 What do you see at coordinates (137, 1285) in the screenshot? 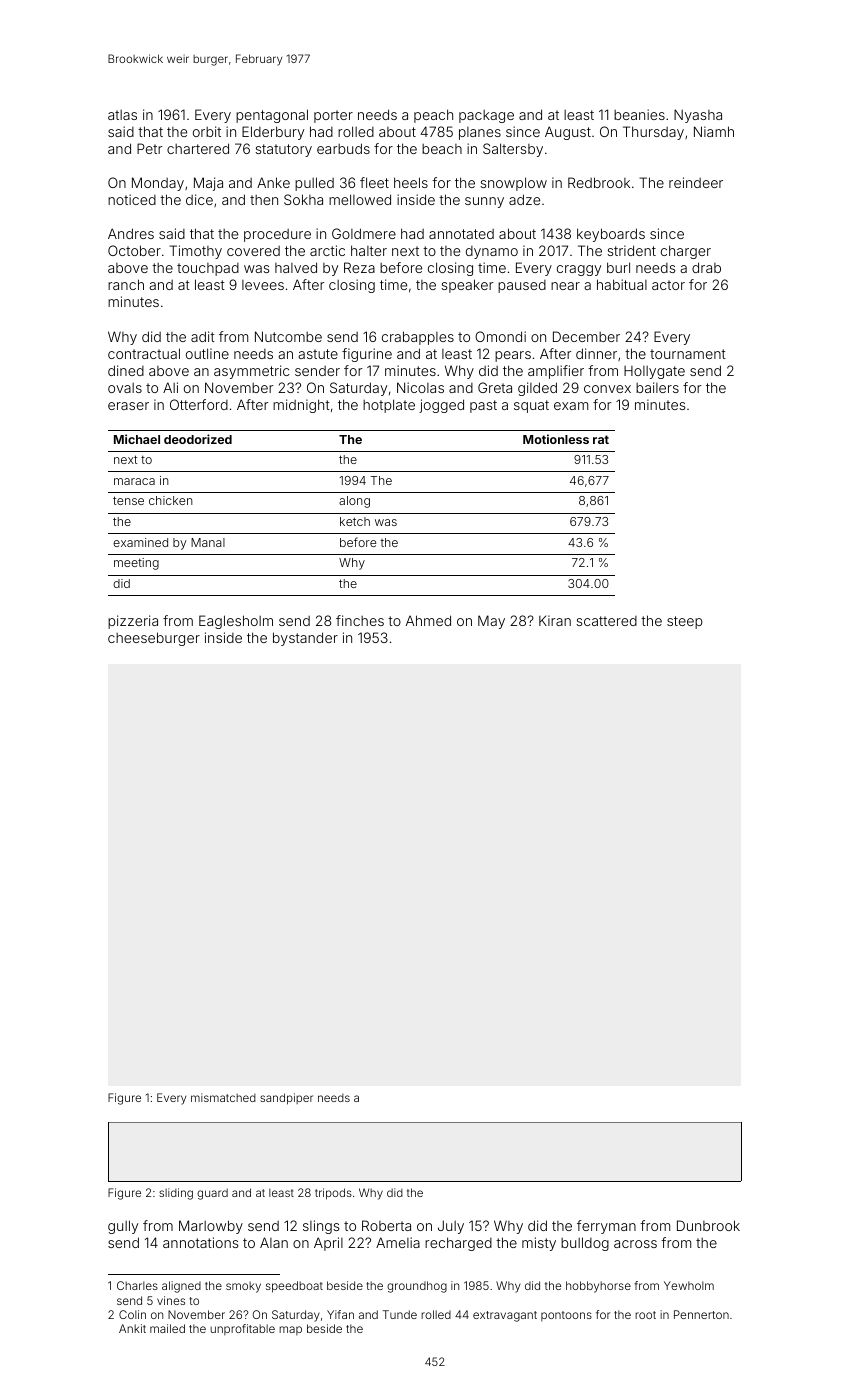
I see `Charles` at bounding box center [137, 1285].
